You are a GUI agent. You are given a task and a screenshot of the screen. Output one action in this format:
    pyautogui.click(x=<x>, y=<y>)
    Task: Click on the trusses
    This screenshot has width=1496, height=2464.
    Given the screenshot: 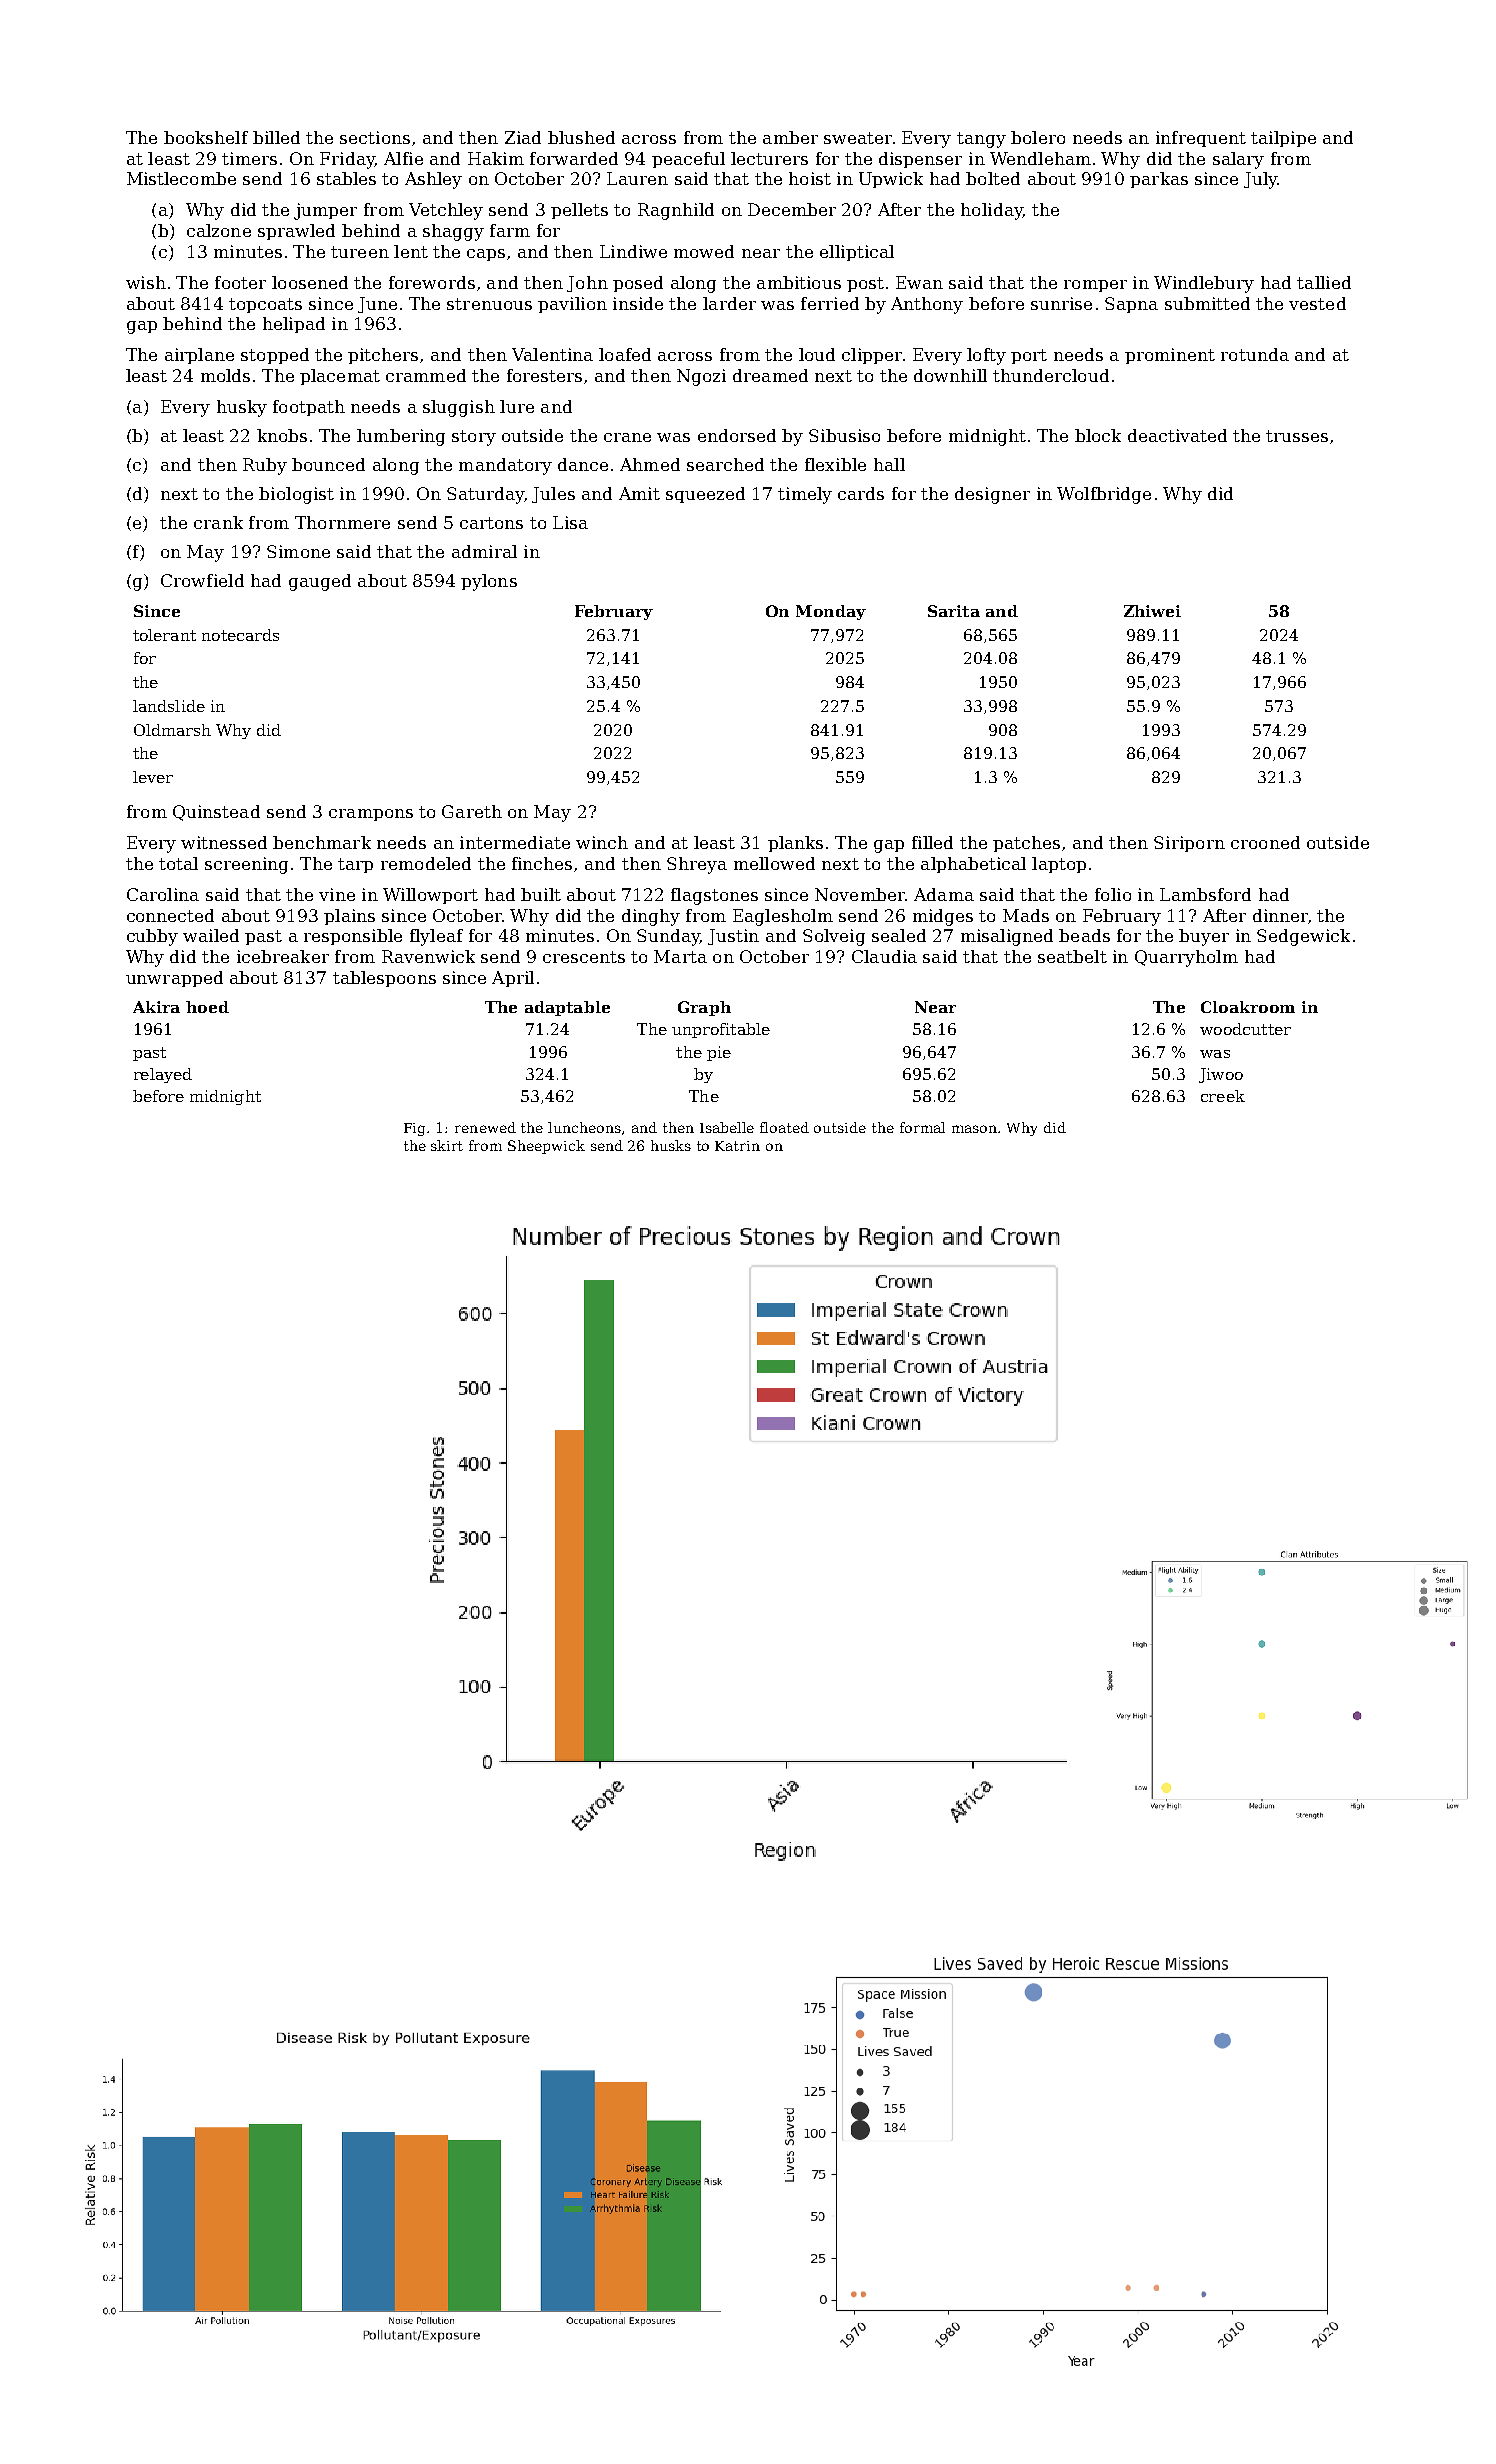 What is the action you would take?
    pyautogui.click(x=1297, y=436)
